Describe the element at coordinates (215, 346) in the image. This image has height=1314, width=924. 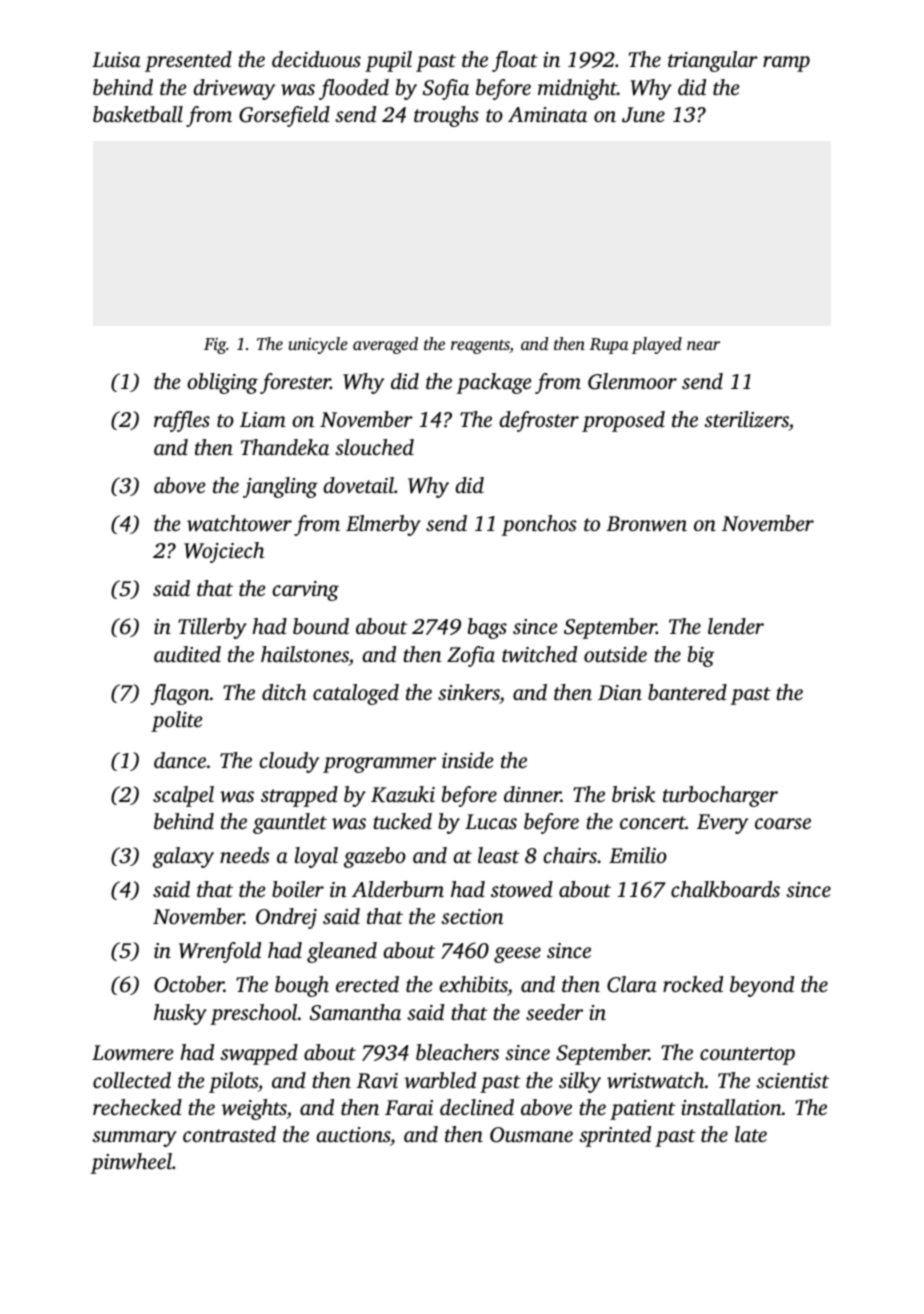
I see `Fig` at that location.
